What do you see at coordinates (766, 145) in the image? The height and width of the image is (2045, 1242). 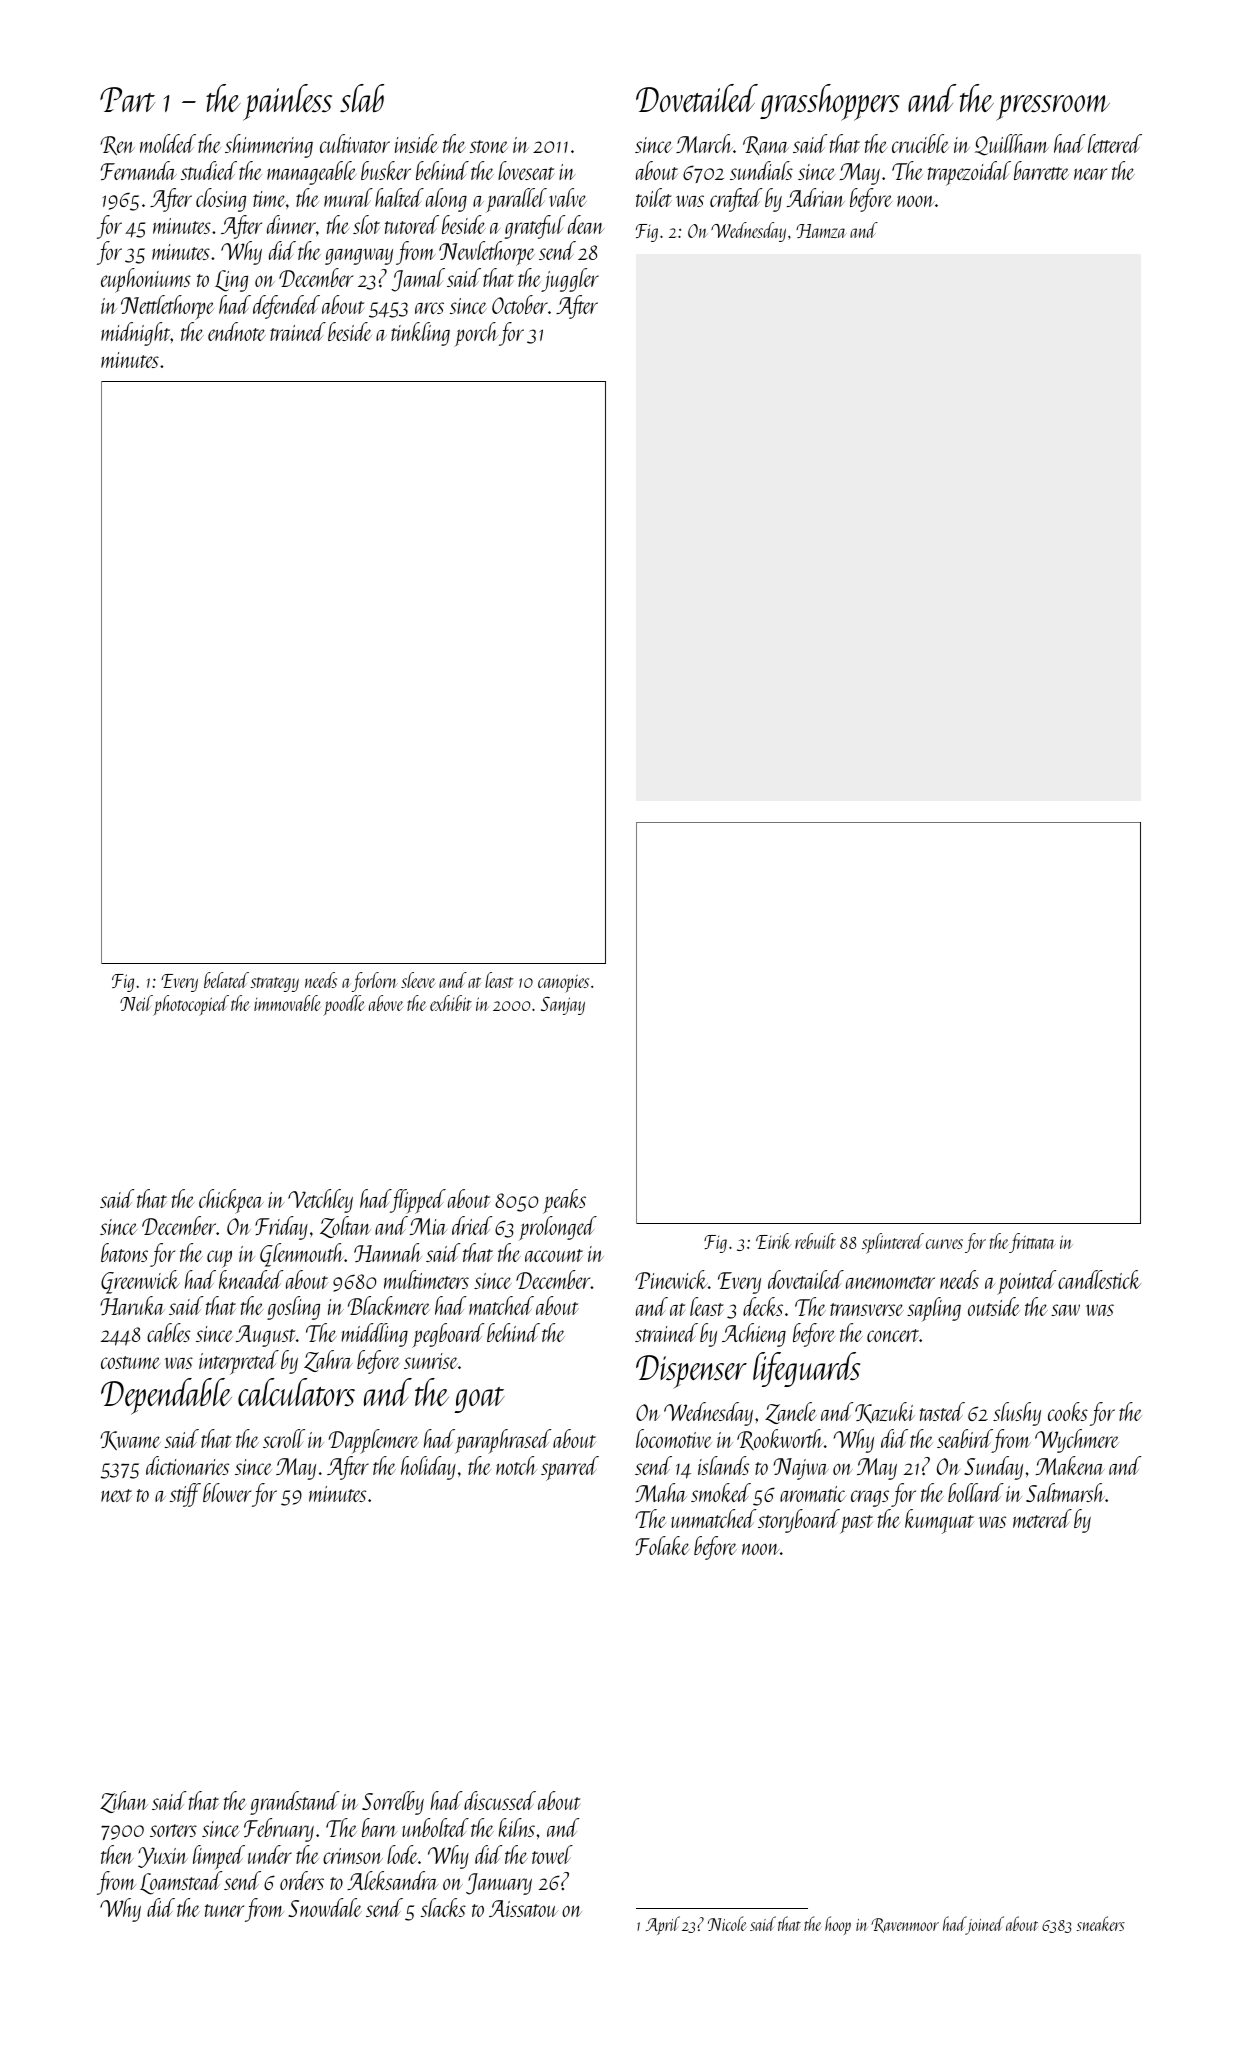 I see `Rana` at bounding box center [766, 145].
